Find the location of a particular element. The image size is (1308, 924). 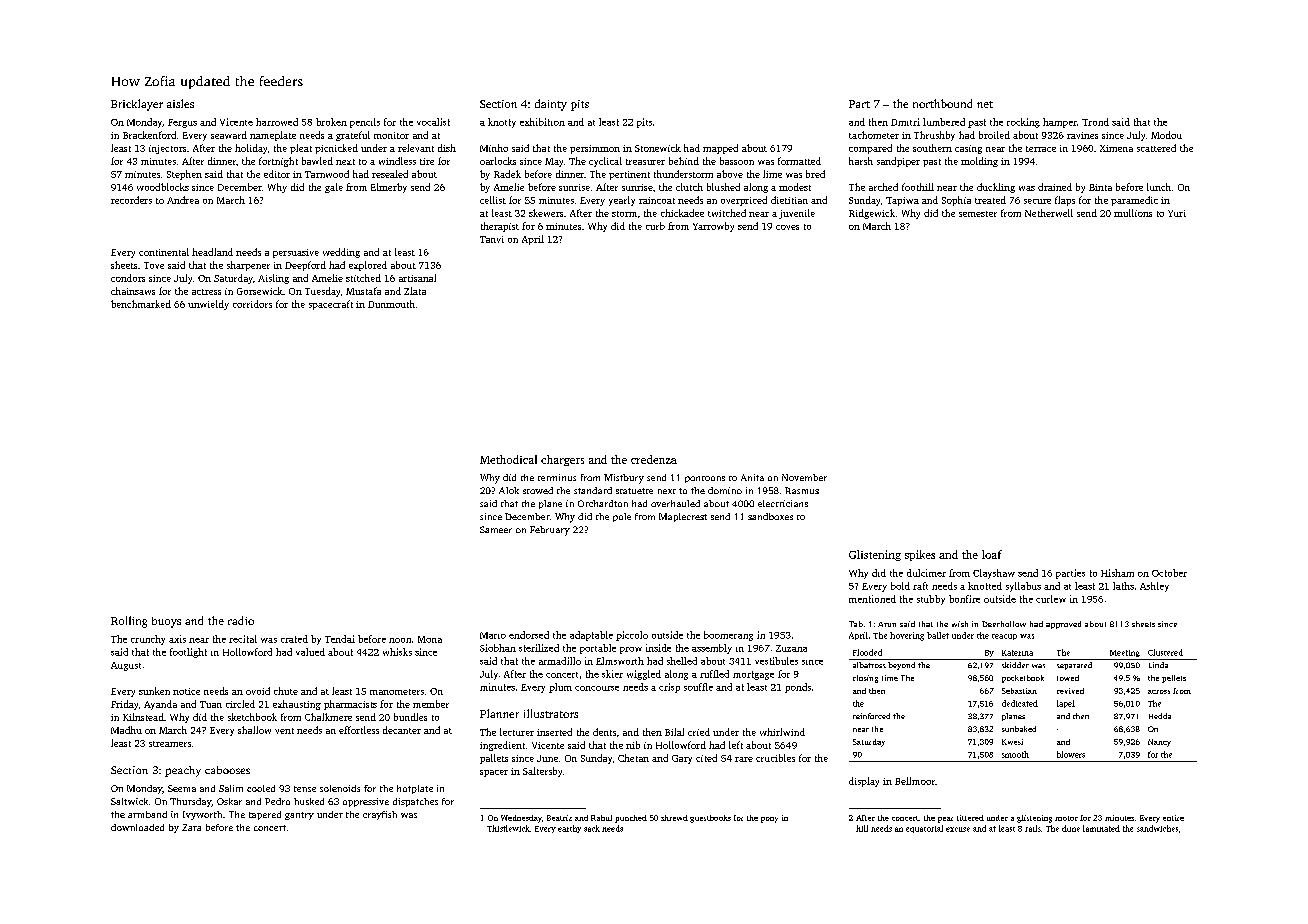

northbound is located at coordinates (942, 103).
